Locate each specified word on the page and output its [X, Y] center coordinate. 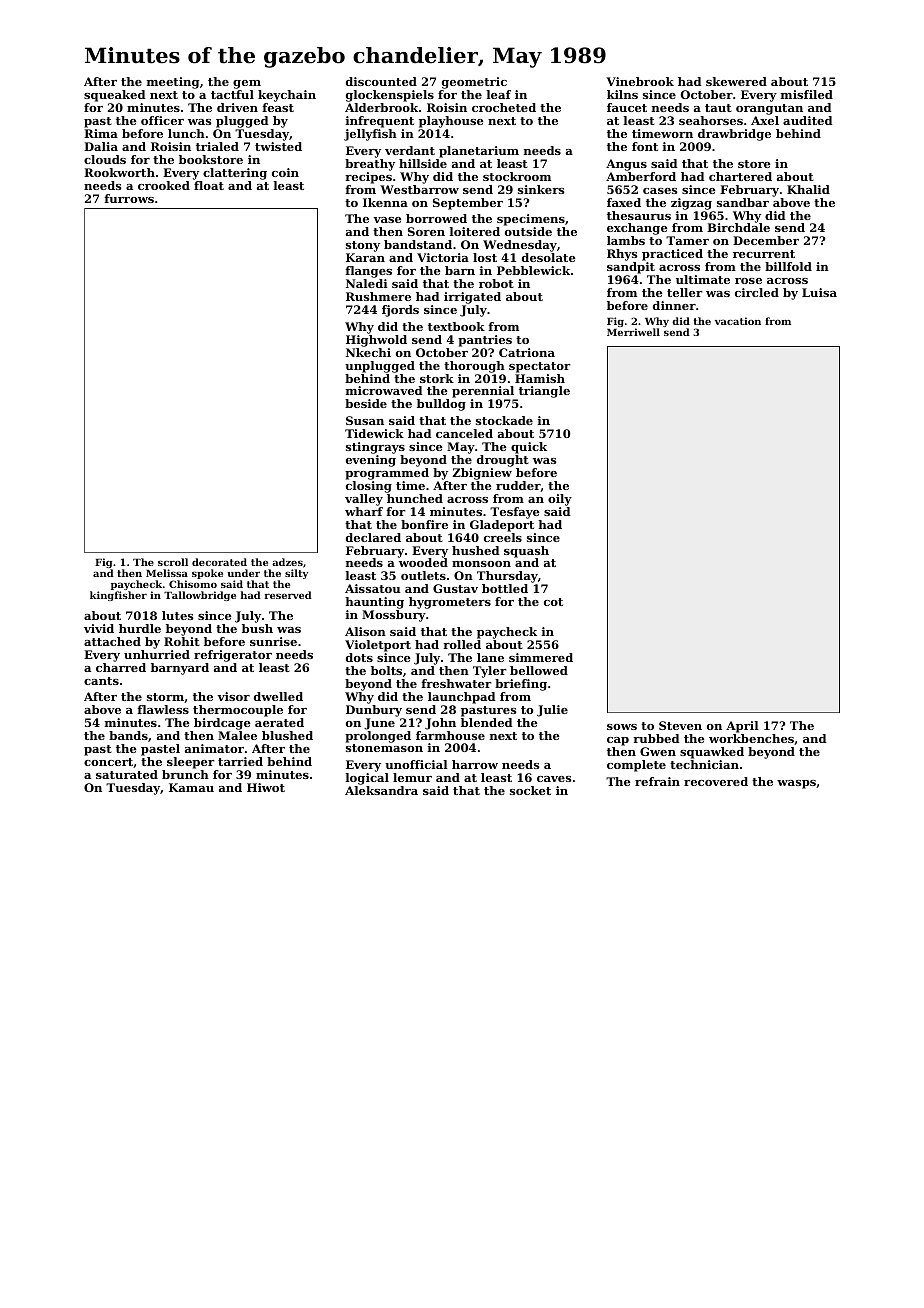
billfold [788, 266]
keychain [287, 96]
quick [529, 448]
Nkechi [368, 352]
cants [101, 681]
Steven [680, 725]
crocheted [504, 107]
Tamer [687, 240]
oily [560, 500]
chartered [740, 176]
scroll [173, 562]
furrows [129, 198]
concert [108, 762]
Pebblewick [533, 270]
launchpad [461, 698]
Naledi [367, 283]
